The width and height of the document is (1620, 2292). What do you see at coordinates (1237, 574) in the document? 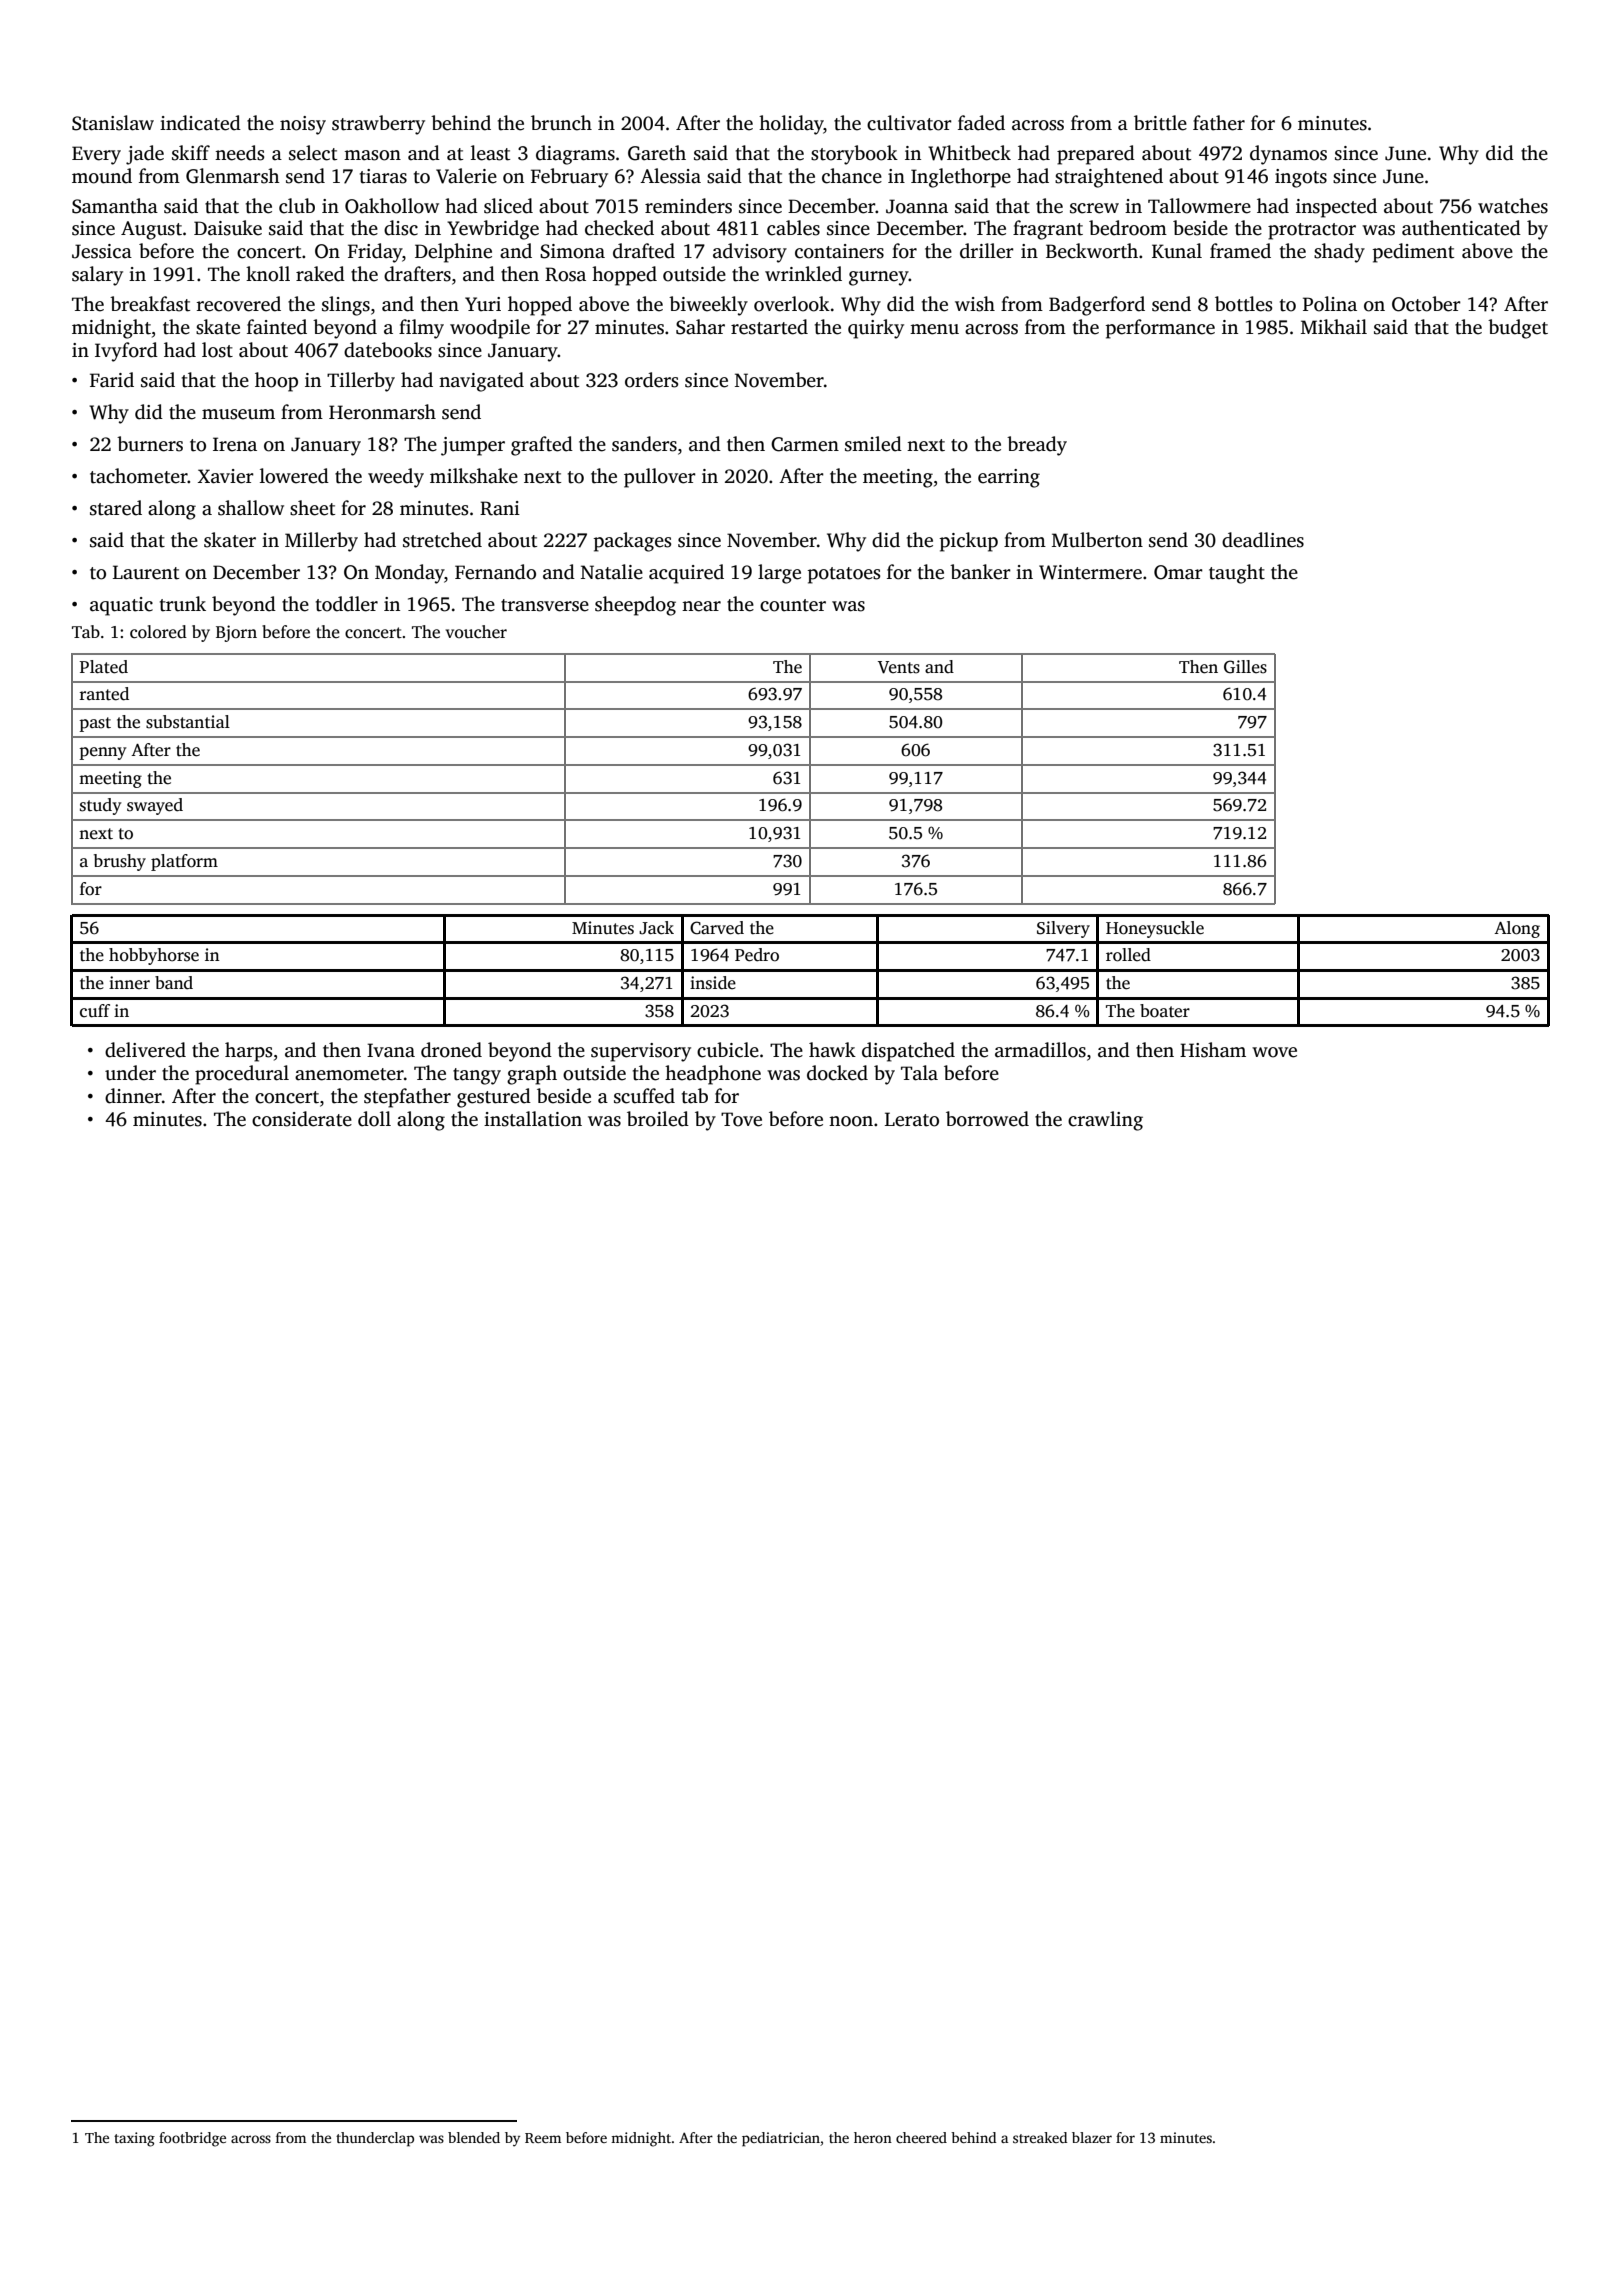
I see `taught` at bounding box center [1237, 574].
